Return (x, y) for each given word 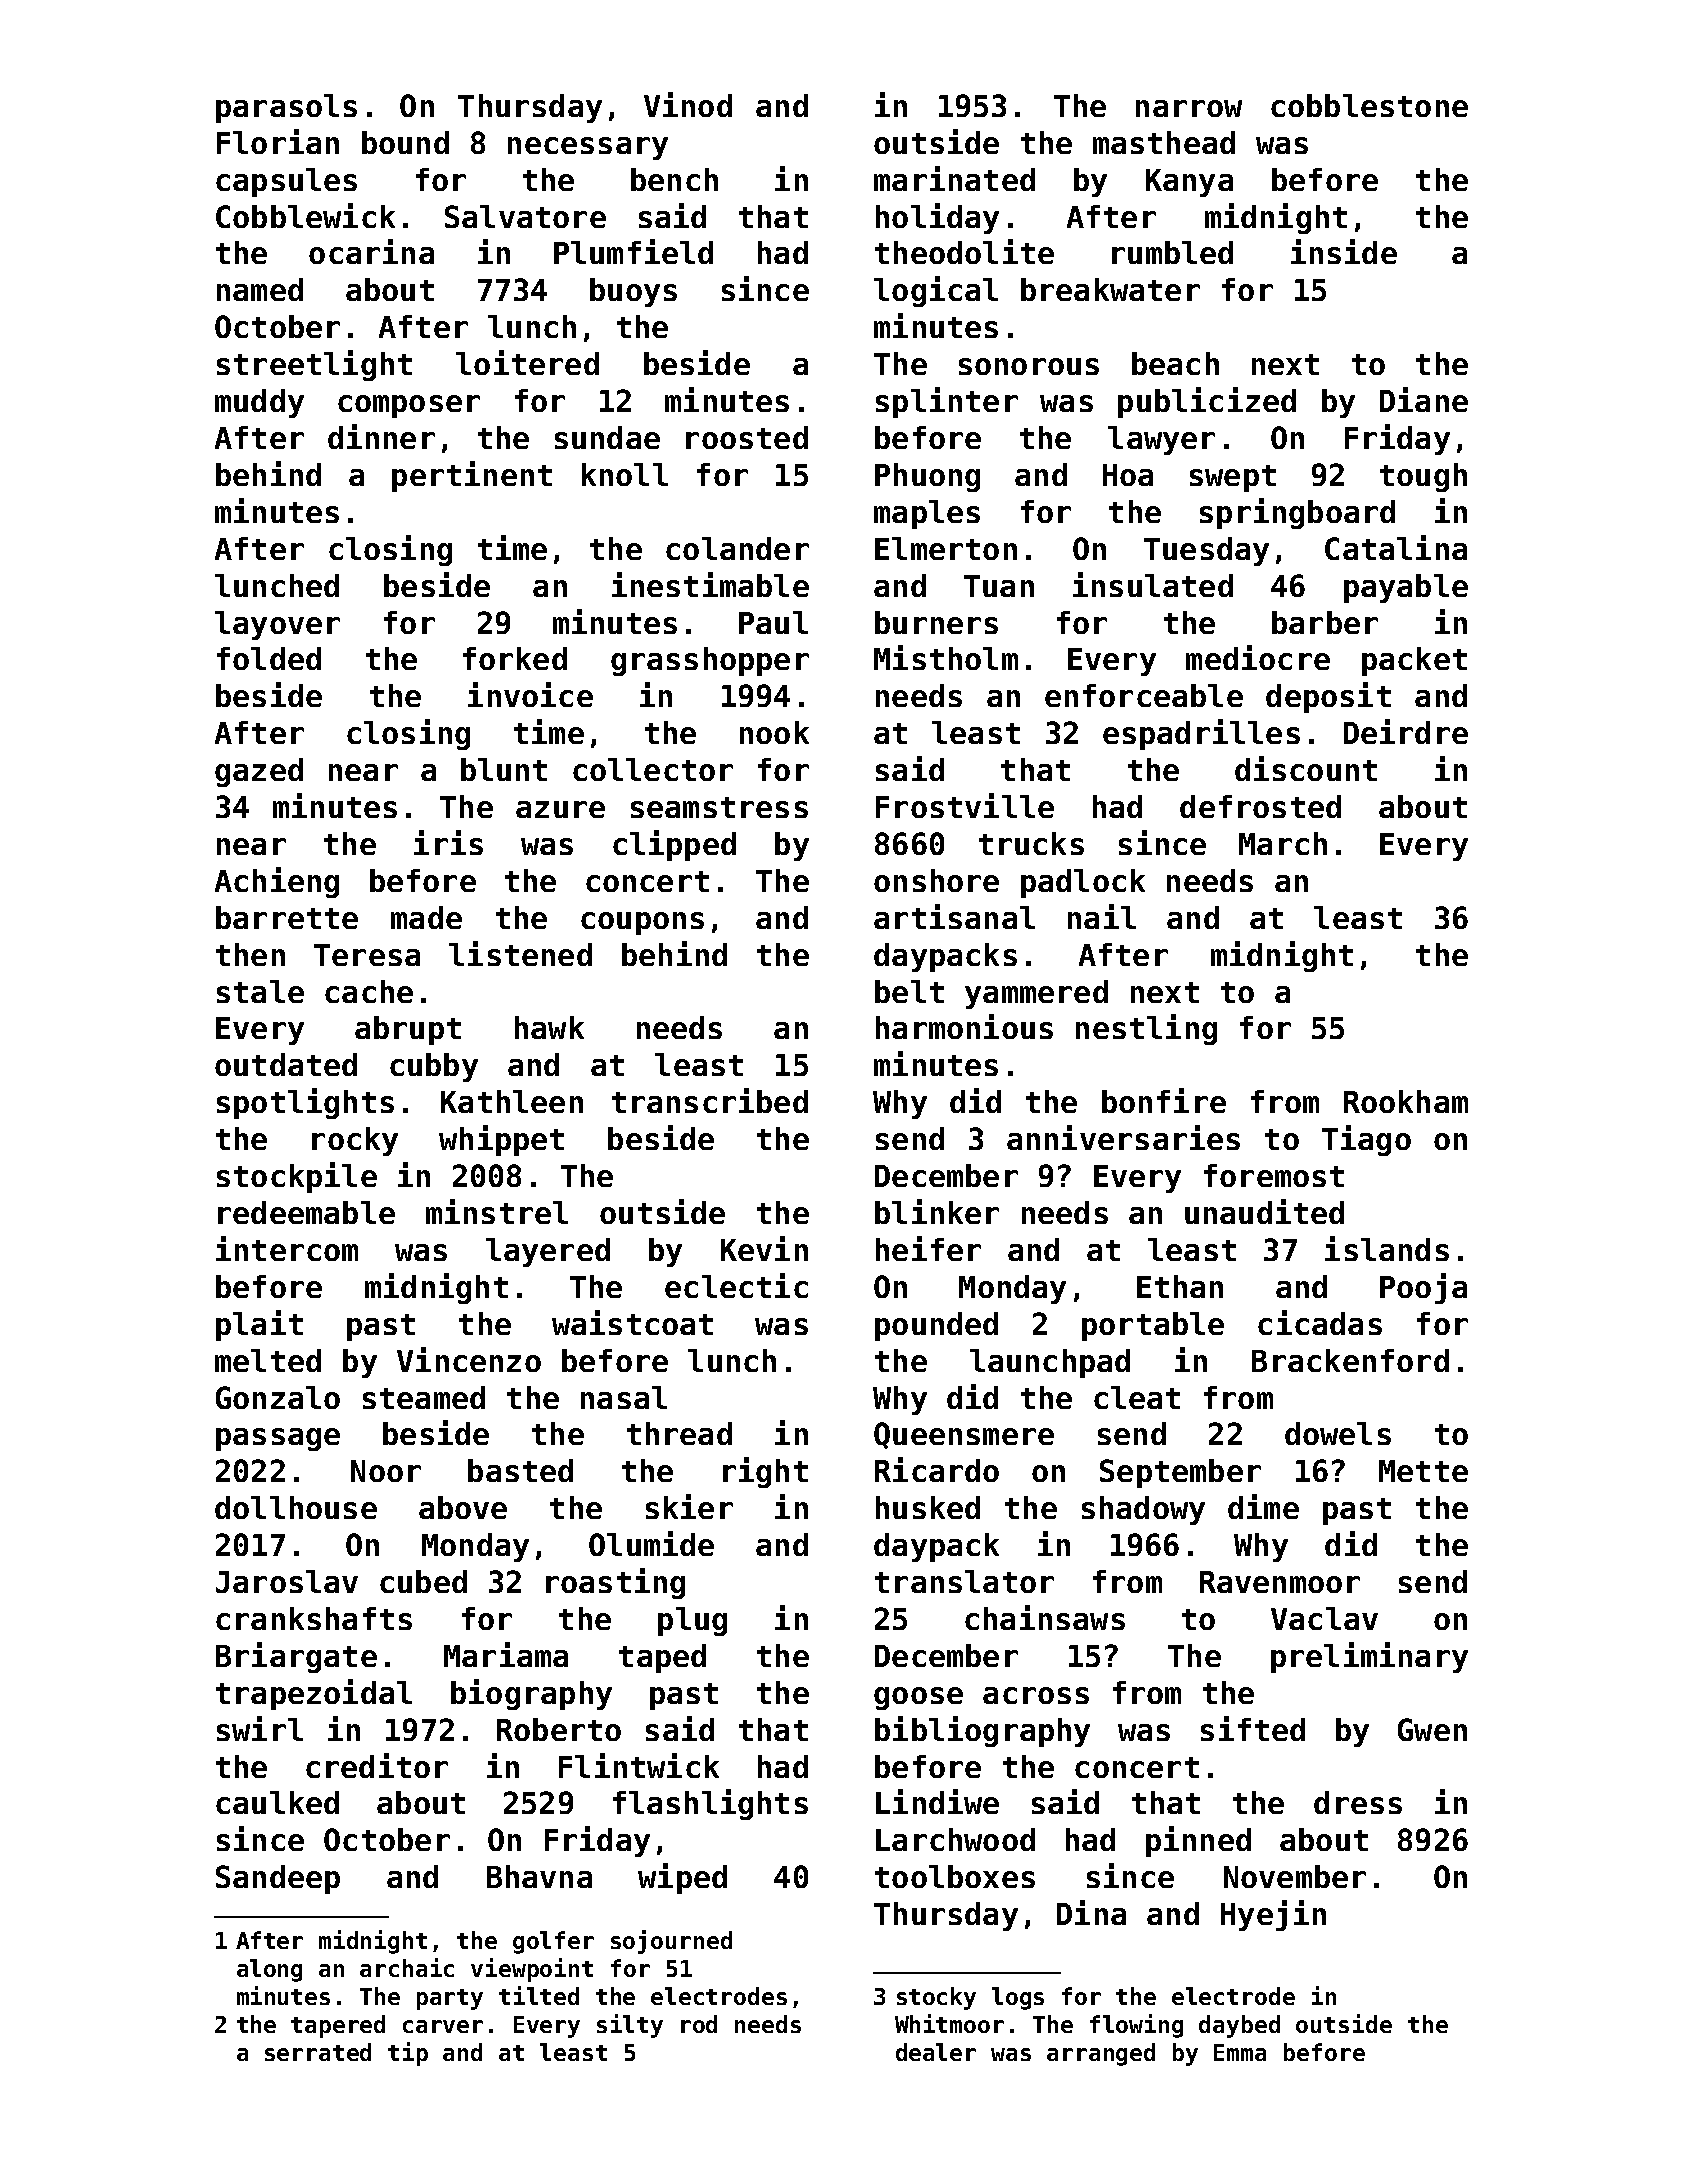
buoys (633, 292)
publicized (1207, 402)
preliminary (1369, 1657)
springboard (1297, 513)
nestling (1146, 1029)
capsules (286, 182)
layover (277, 625)
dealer (936, 2052)
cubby (434, 1067)
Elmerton (946, 548)
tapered (338, 2026)
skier (689, 1506)
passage (278, 1439)
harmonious (964, 1026)
